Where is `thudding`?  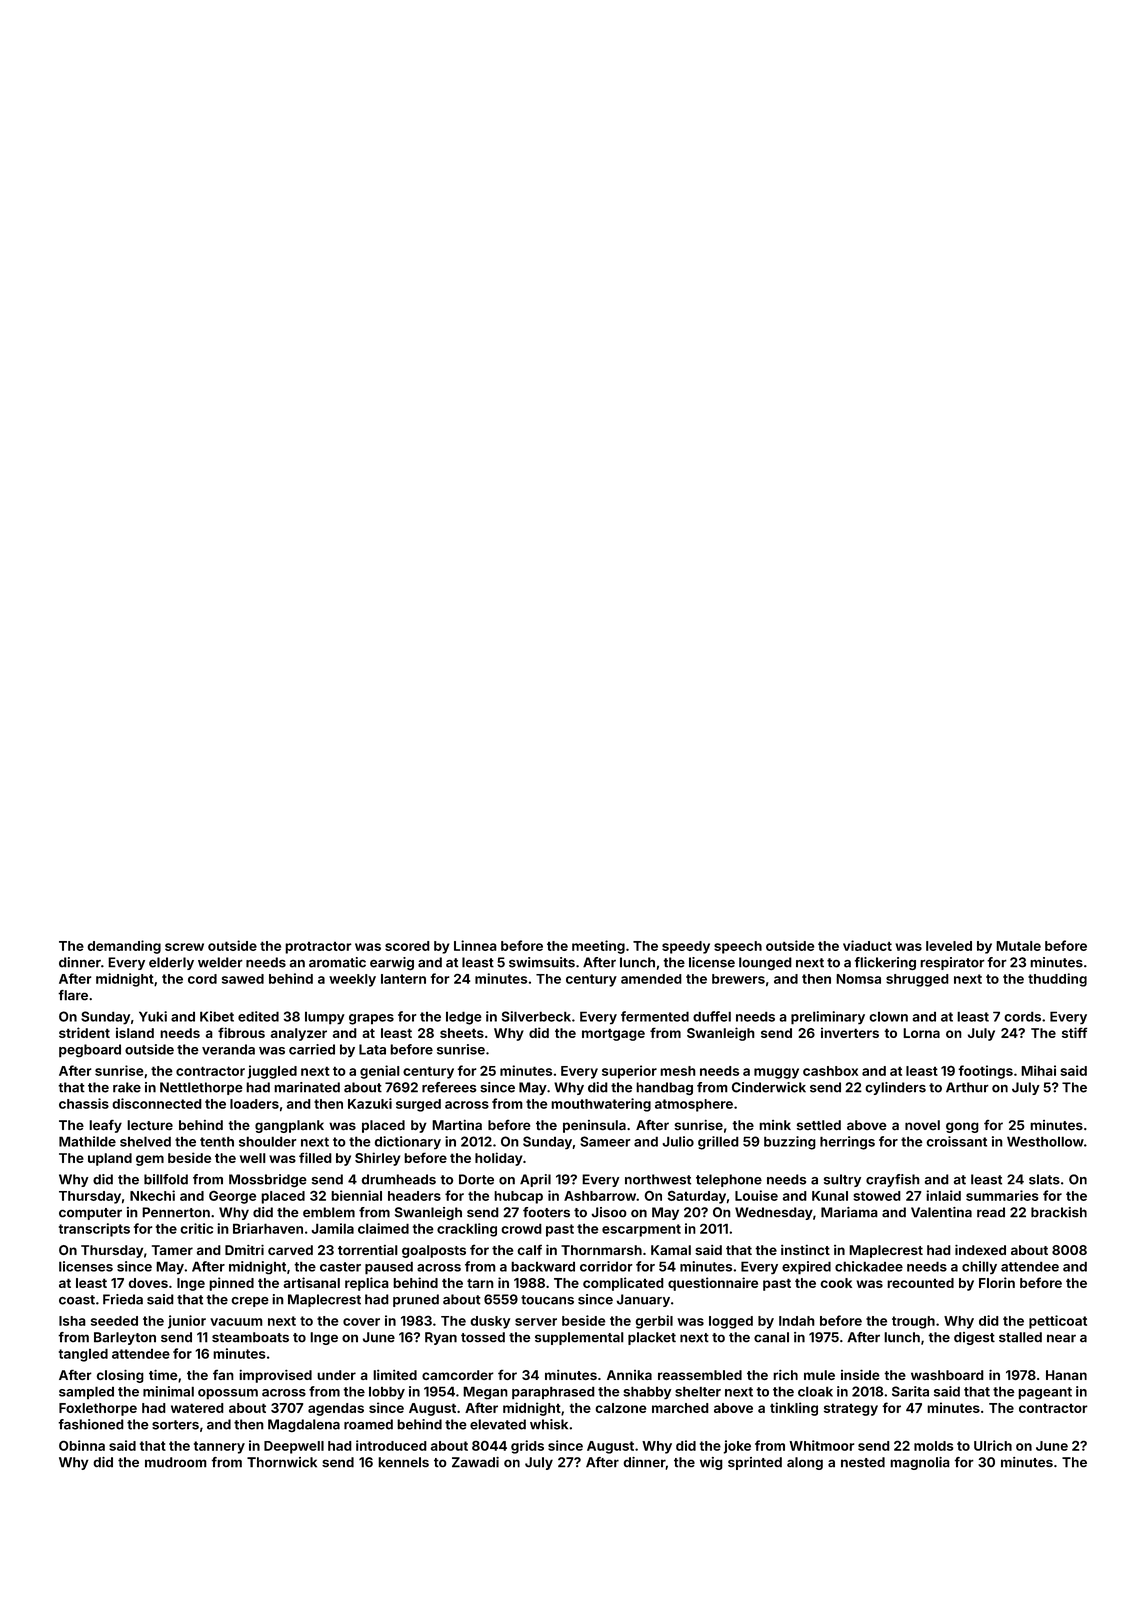
thudding is located at coordinates (1057, 980).
